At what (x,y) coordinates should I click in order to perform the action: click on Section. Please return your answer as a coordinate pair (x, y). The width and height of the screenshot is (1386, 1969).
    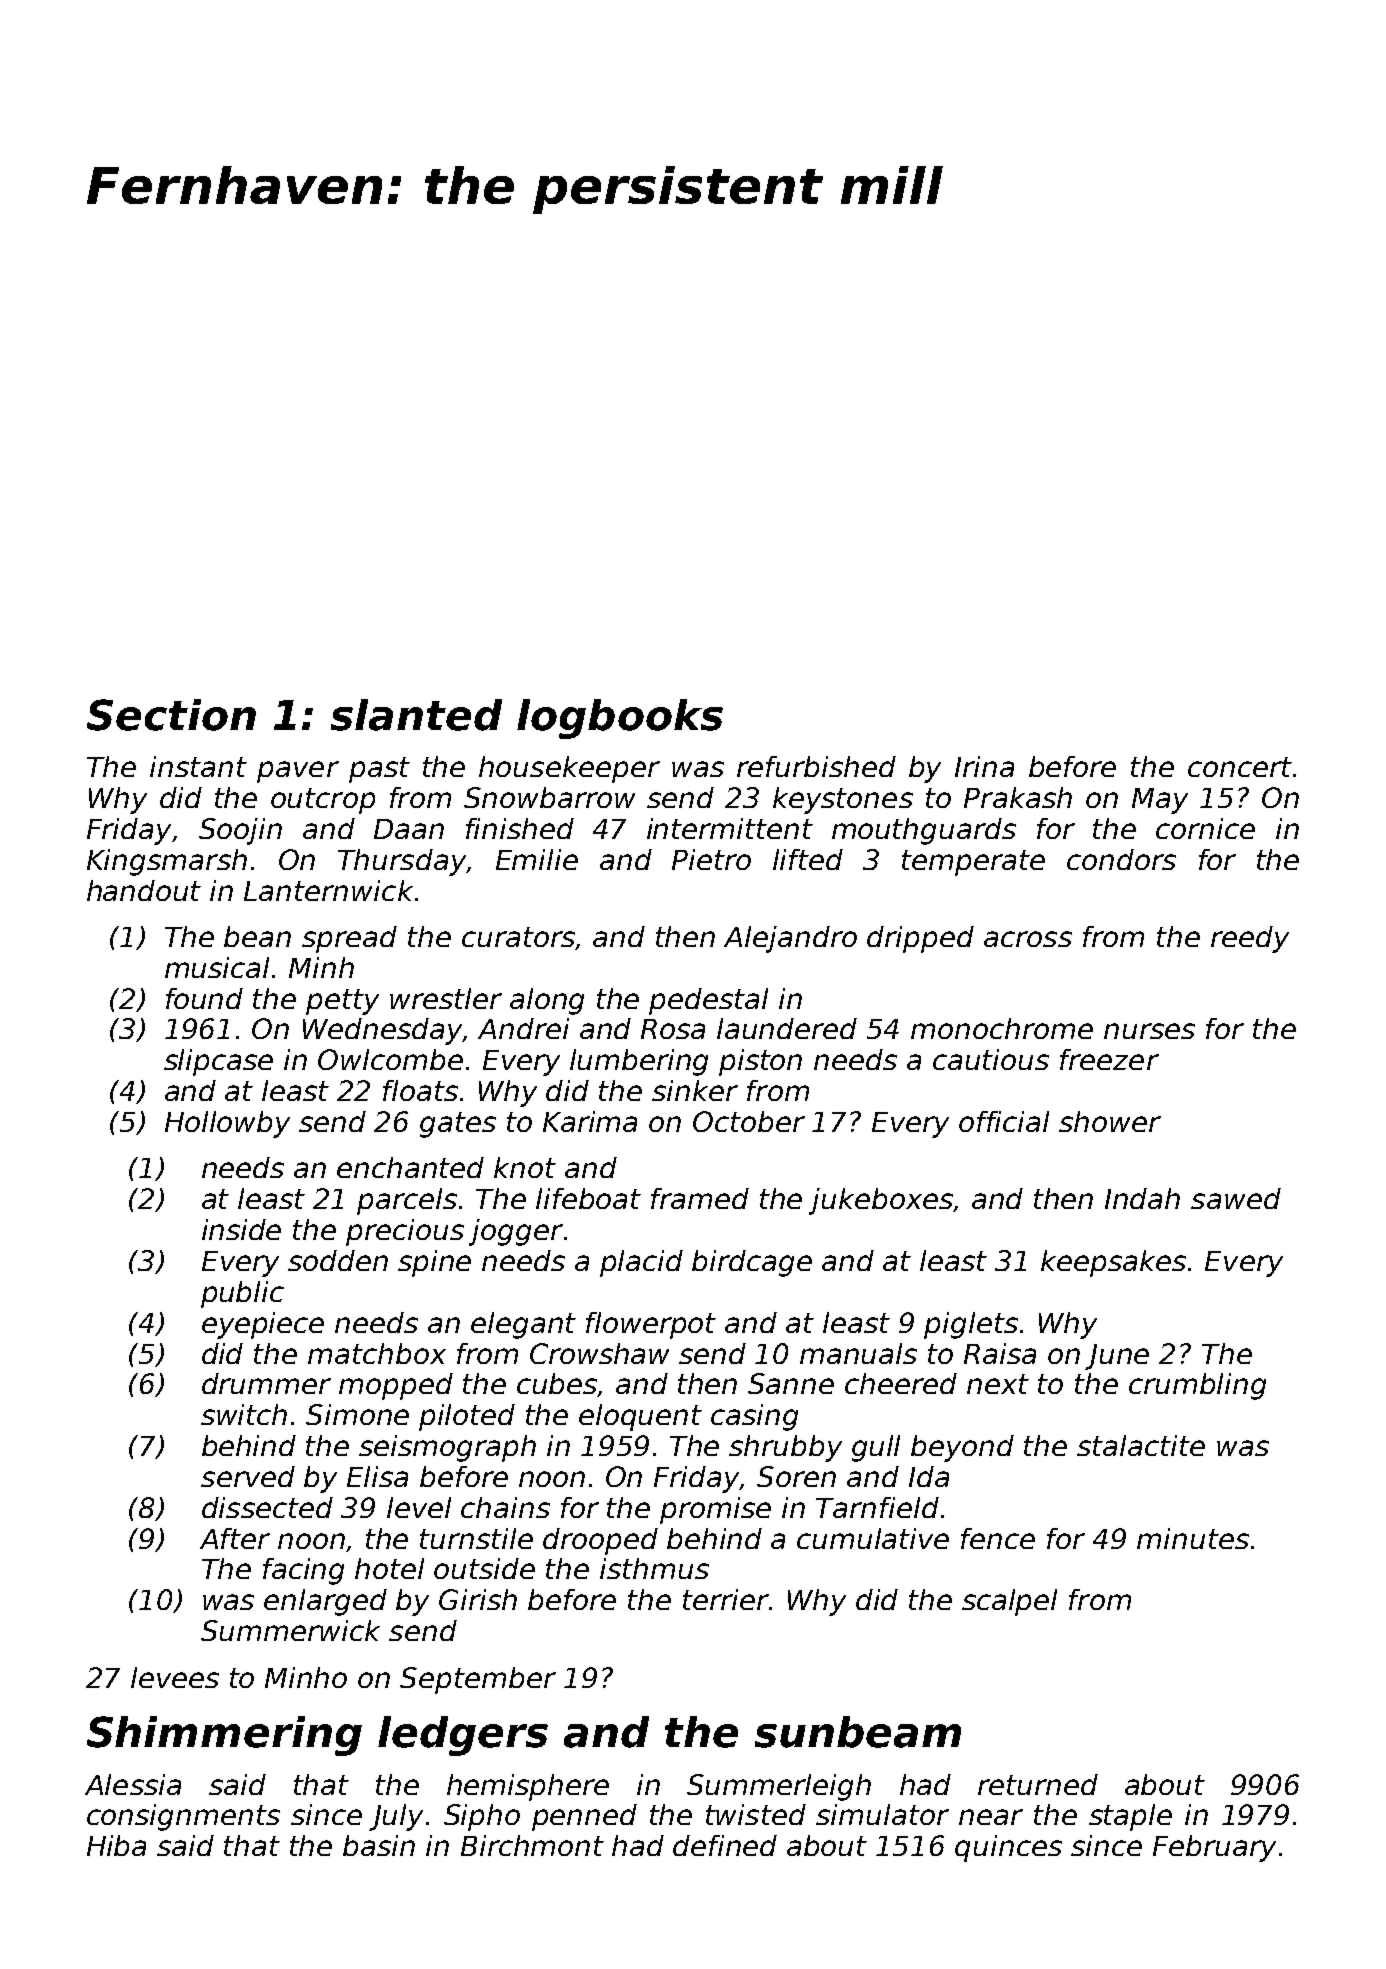
    Looking at the image, I should click on (171, 715).
